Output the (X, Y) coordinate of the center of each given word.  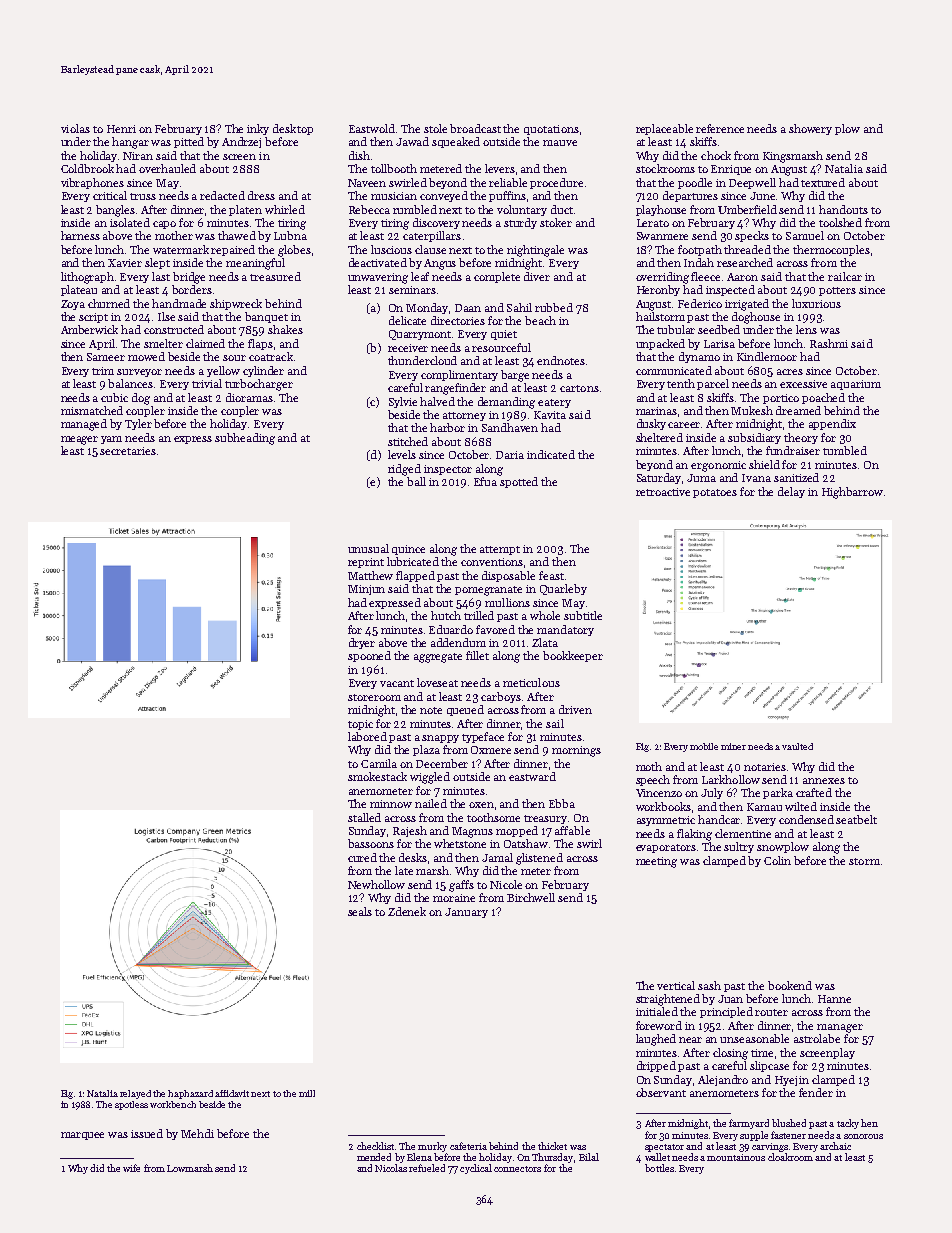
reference (720, 128)
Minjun (366, 590)
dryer (362, 643)
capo (164, 225)
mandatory (565, 630)
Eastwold (372, 128)
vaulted (797, 746)
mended (374, 1157)
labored (367, 736)
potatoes (715, 493)
